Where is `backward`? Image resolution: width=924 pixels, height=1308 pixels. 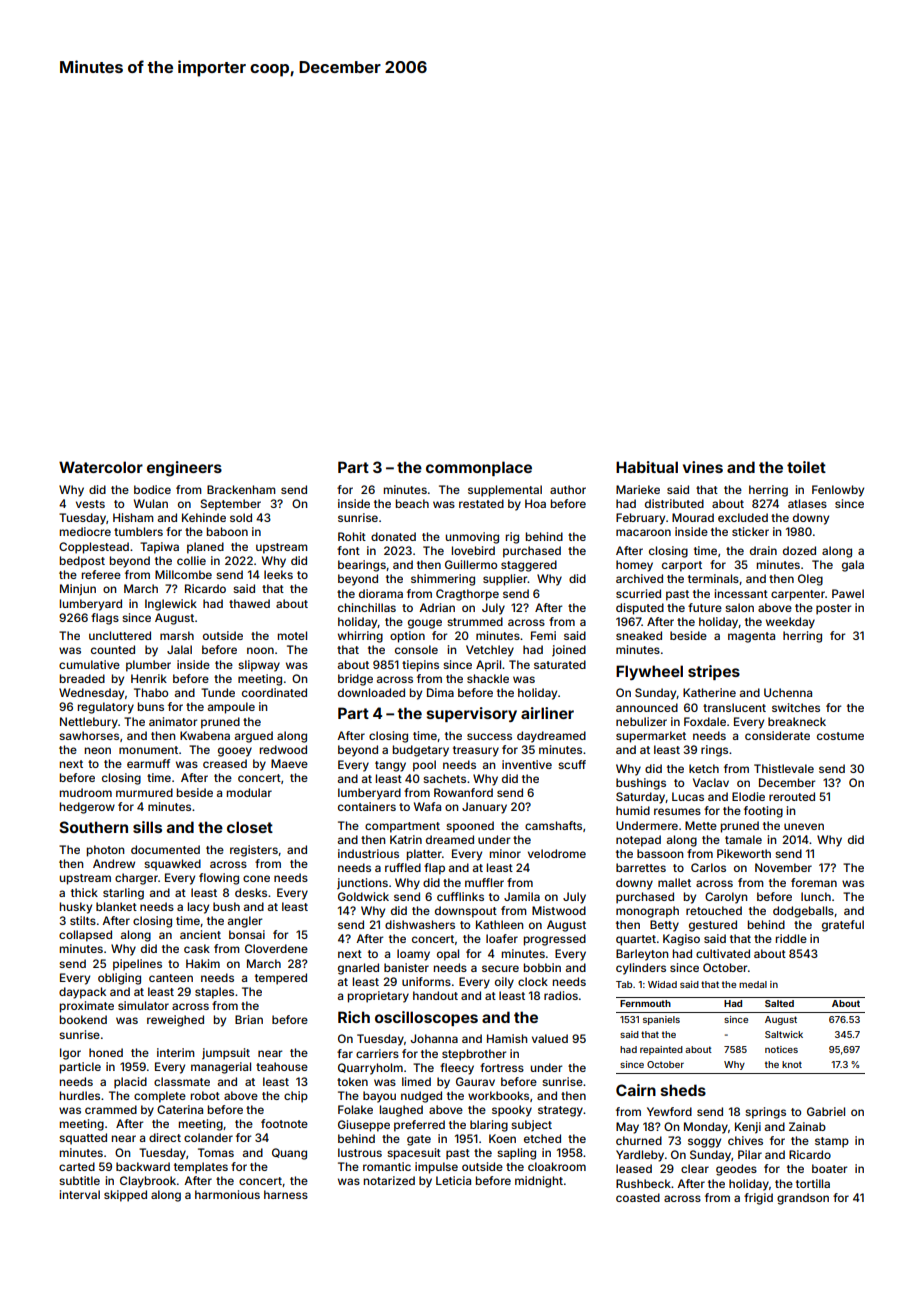
backward is located at coordinates (143, 1166).
